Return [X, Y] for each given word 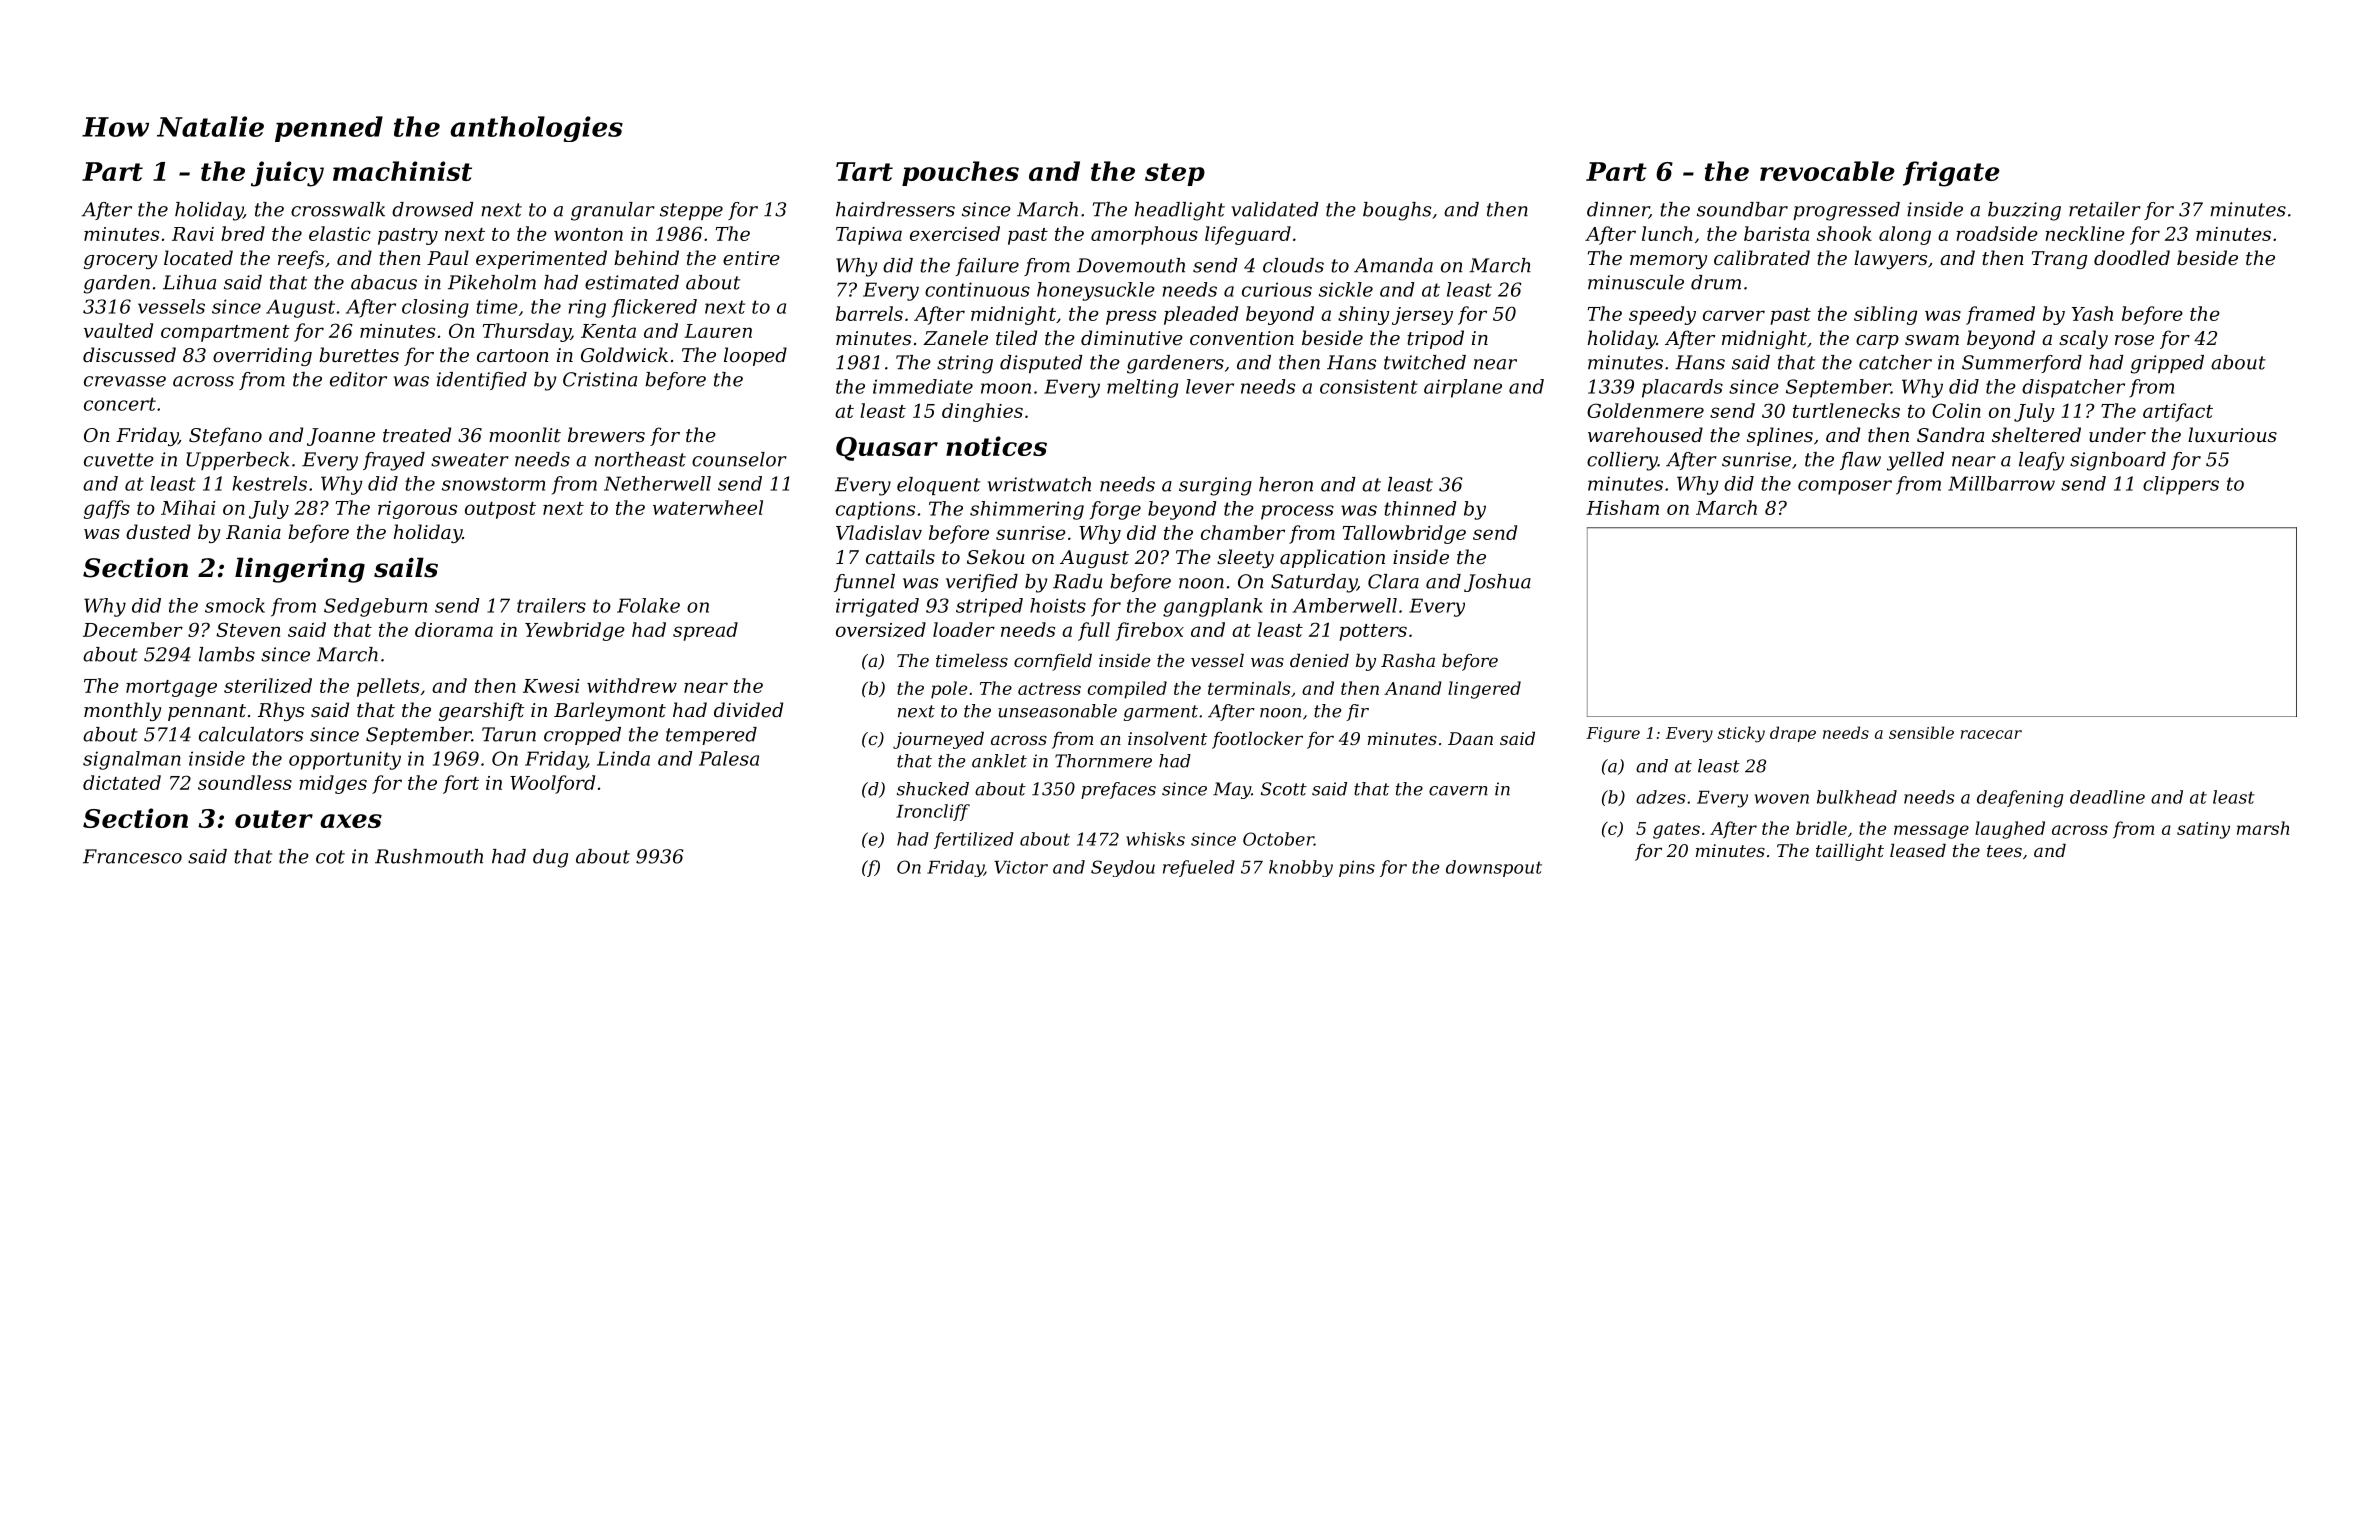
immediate [923, 386]
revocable [1827, 171]
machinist [402, 171]
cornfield [1053, 662]
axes [351, 821]
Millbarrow [2001, 483]
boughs [1397, 211]
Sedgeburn [375, 607]
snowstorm [493, 484]
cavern [1458, 791]
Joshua [1497, 583]
